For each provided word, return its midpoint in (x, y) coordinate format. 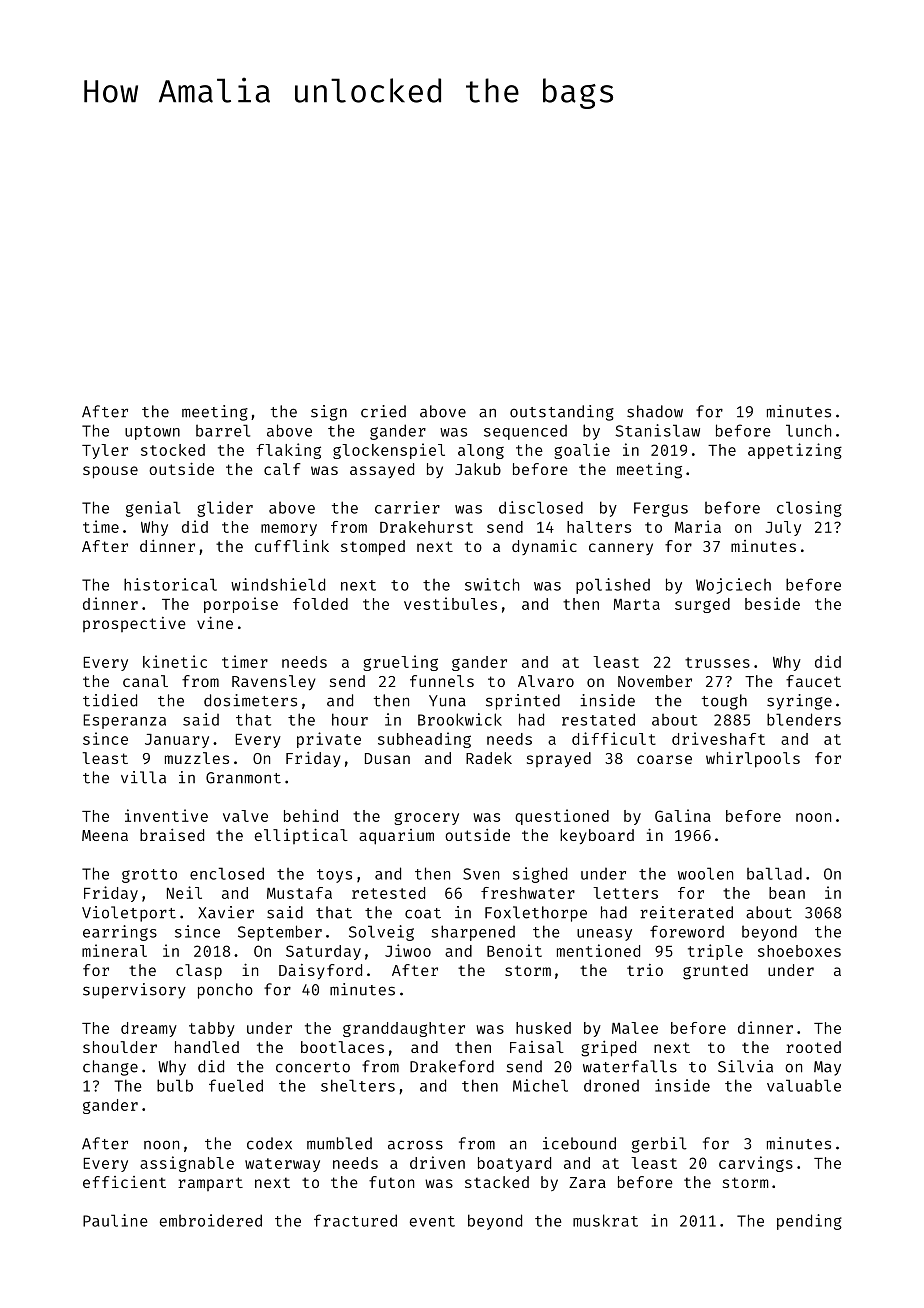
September (280, 933)
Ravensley (274, 682)
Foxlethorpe (536, 914)
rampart (210, 1184)
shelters (358, 1085)
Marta (637, 604)
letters (625, 893)
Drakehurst (426, 527)
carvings (756, 1164)
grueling (400, 663)
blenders (804, 719)
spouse (110, 472)
